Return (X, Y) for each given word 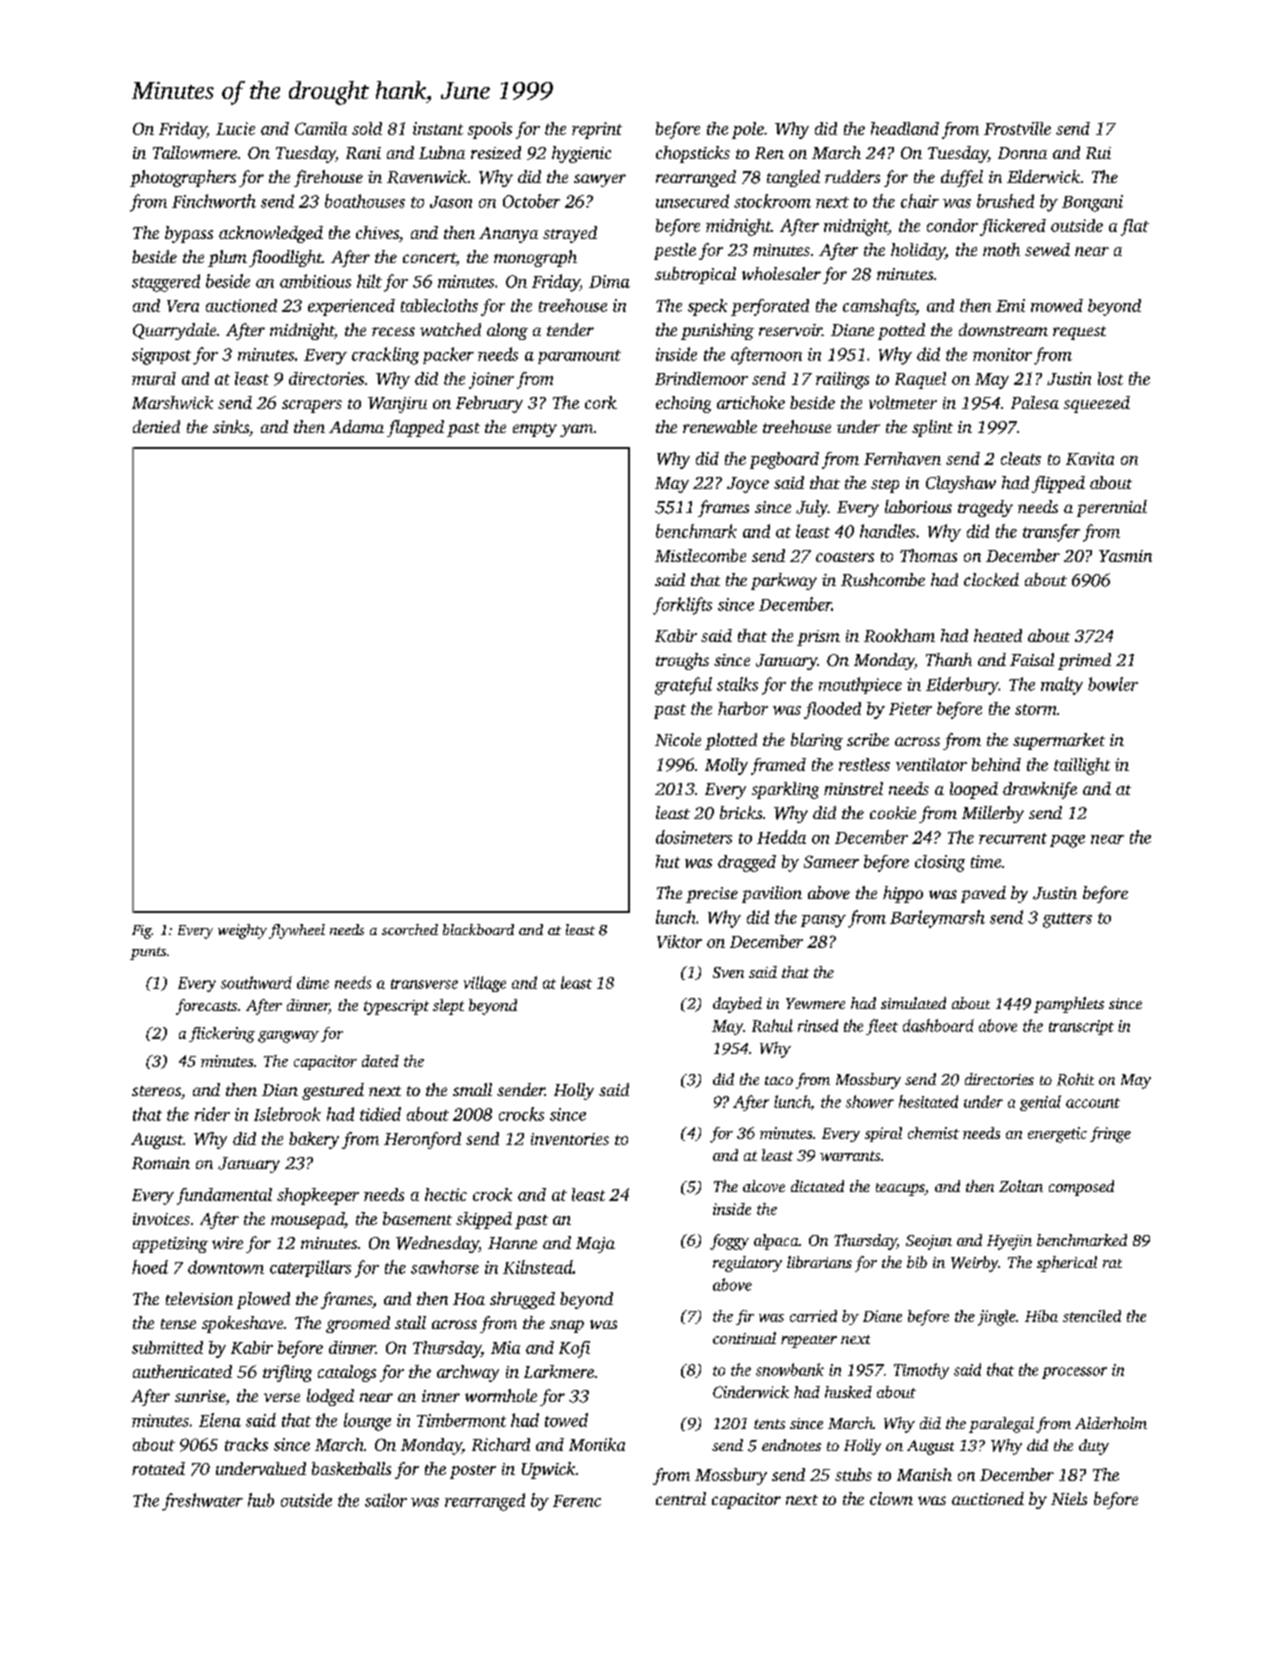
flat (1135, 227)
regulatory (747, 1264)
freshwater (202, 1502)
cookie (893, 812)
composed (1081, 1188)
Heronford (422, 1140)
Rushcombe (883, 580)
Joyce (748, 485)
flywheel (297, 931)
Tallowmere (195, 152)
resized (496, 152)
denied (156, 426)
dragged (747, 863)
